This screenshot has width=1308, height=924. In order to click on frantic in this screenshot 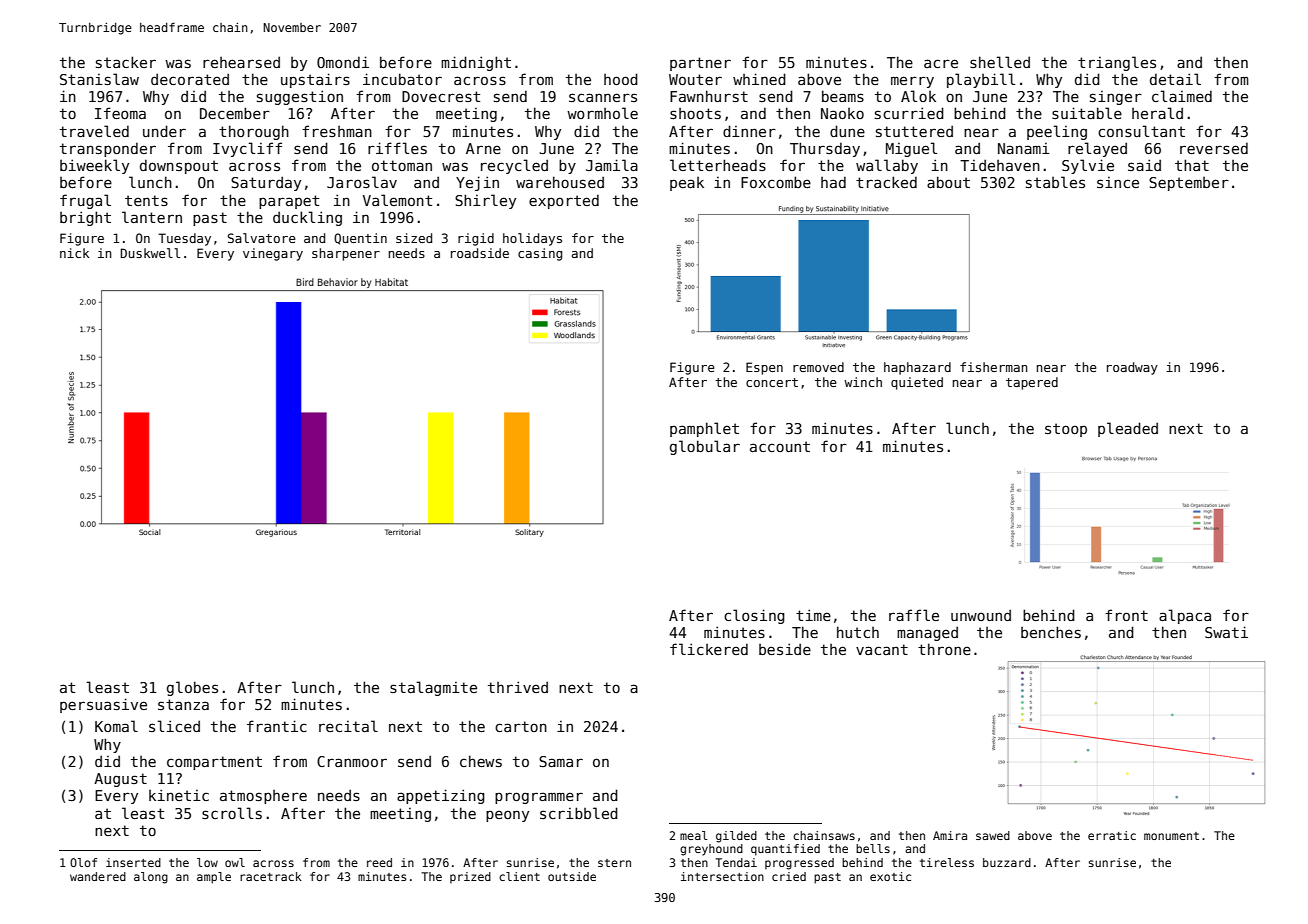, I will do `click(277, 726)`.
